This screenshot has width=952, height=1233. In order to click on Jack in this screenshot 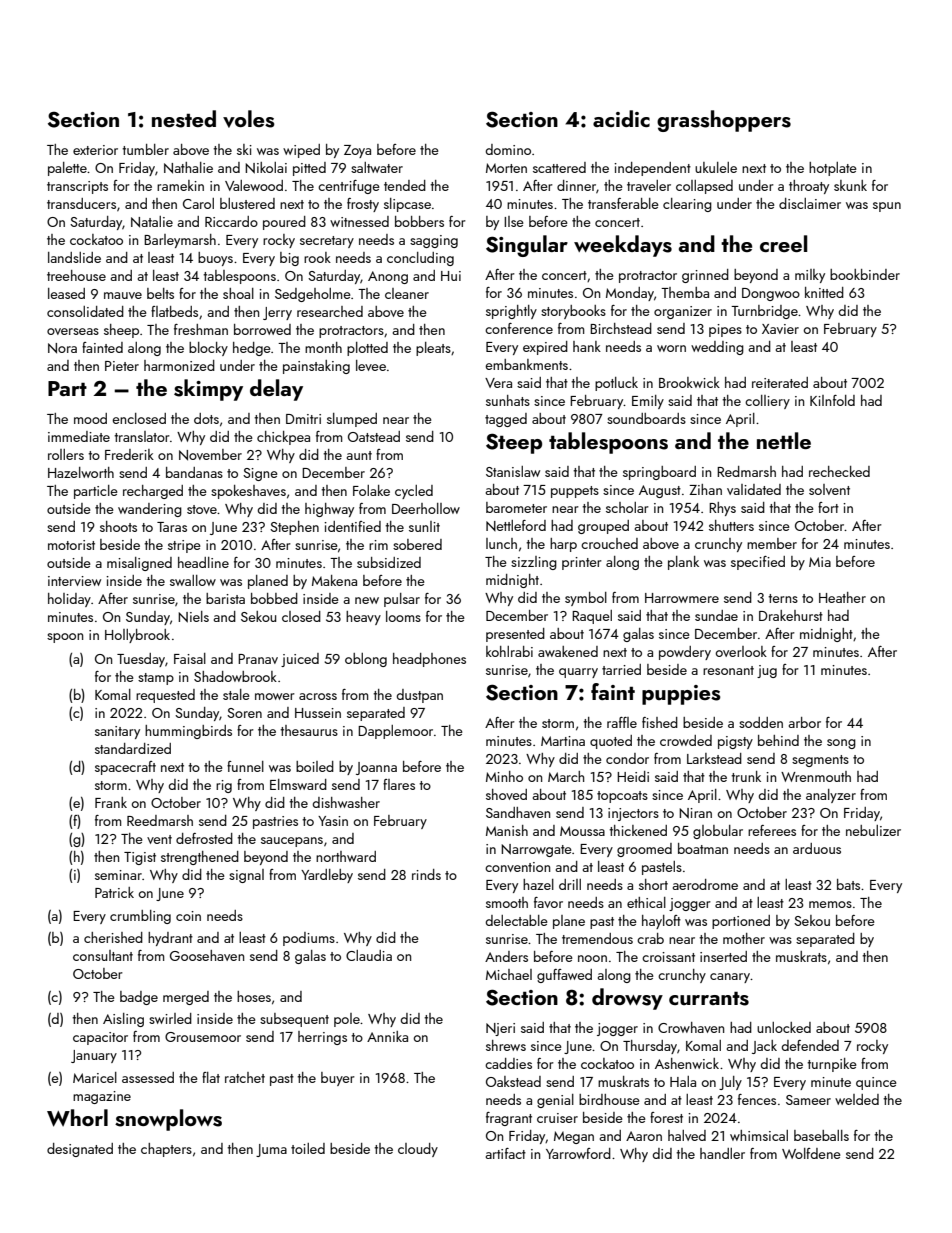, I will do `click(764, 1047)`.
